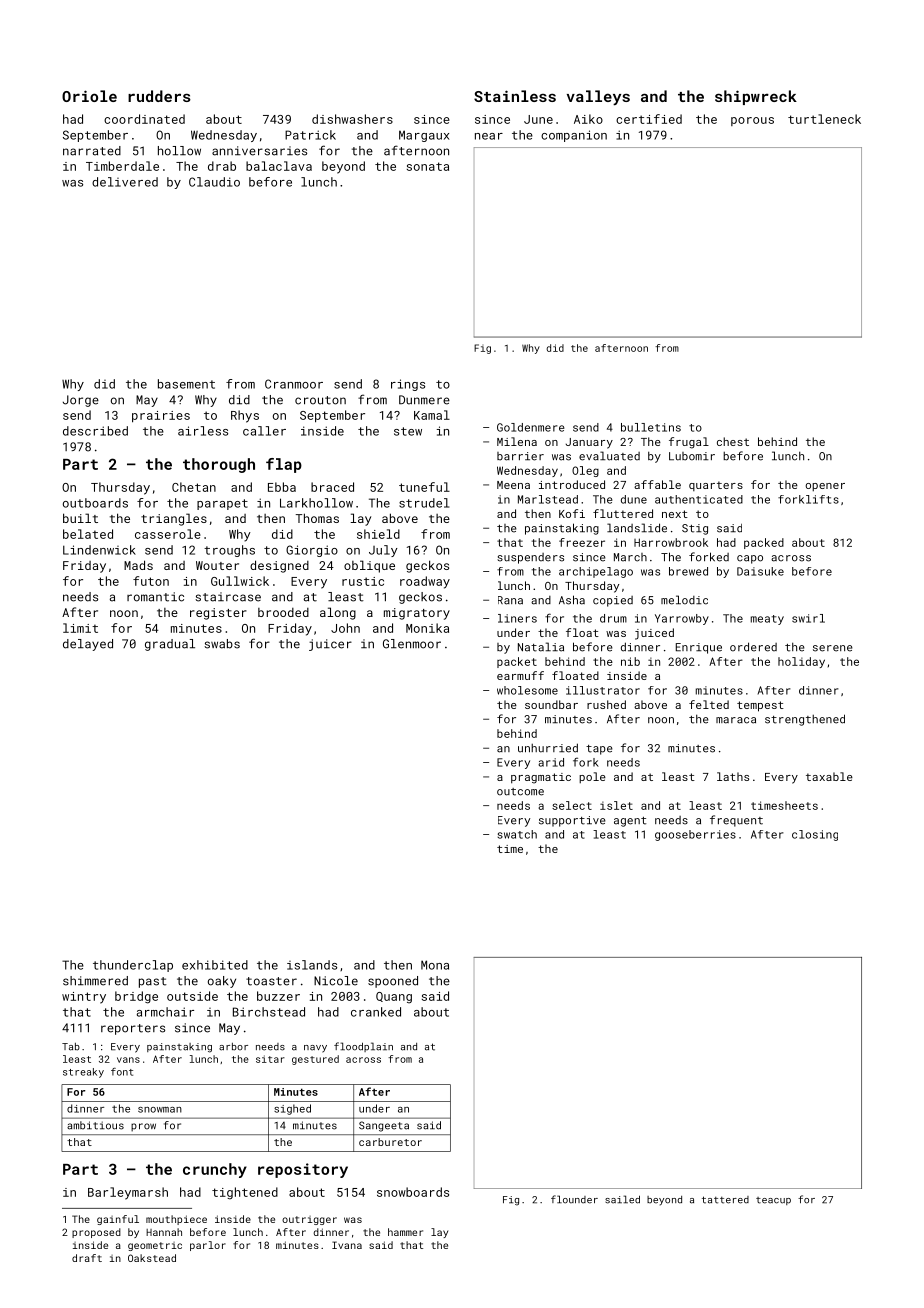  What do you see at coordinates (222, 644) in the document?
I see `swabs` at bounding box center [222, 644].
